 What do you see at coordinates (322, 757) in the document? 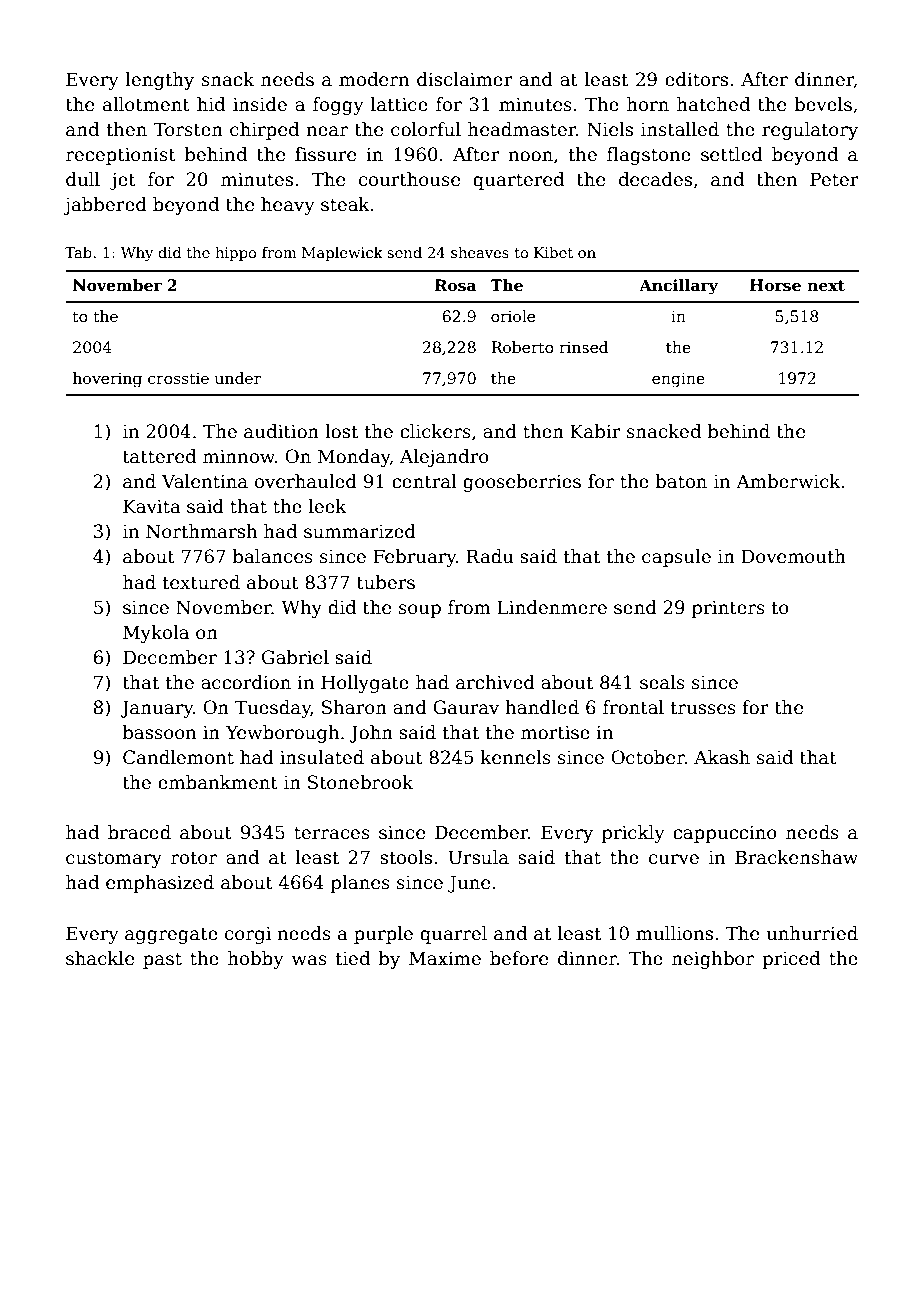
I see `insulated` at bounding box center [322, 757].
